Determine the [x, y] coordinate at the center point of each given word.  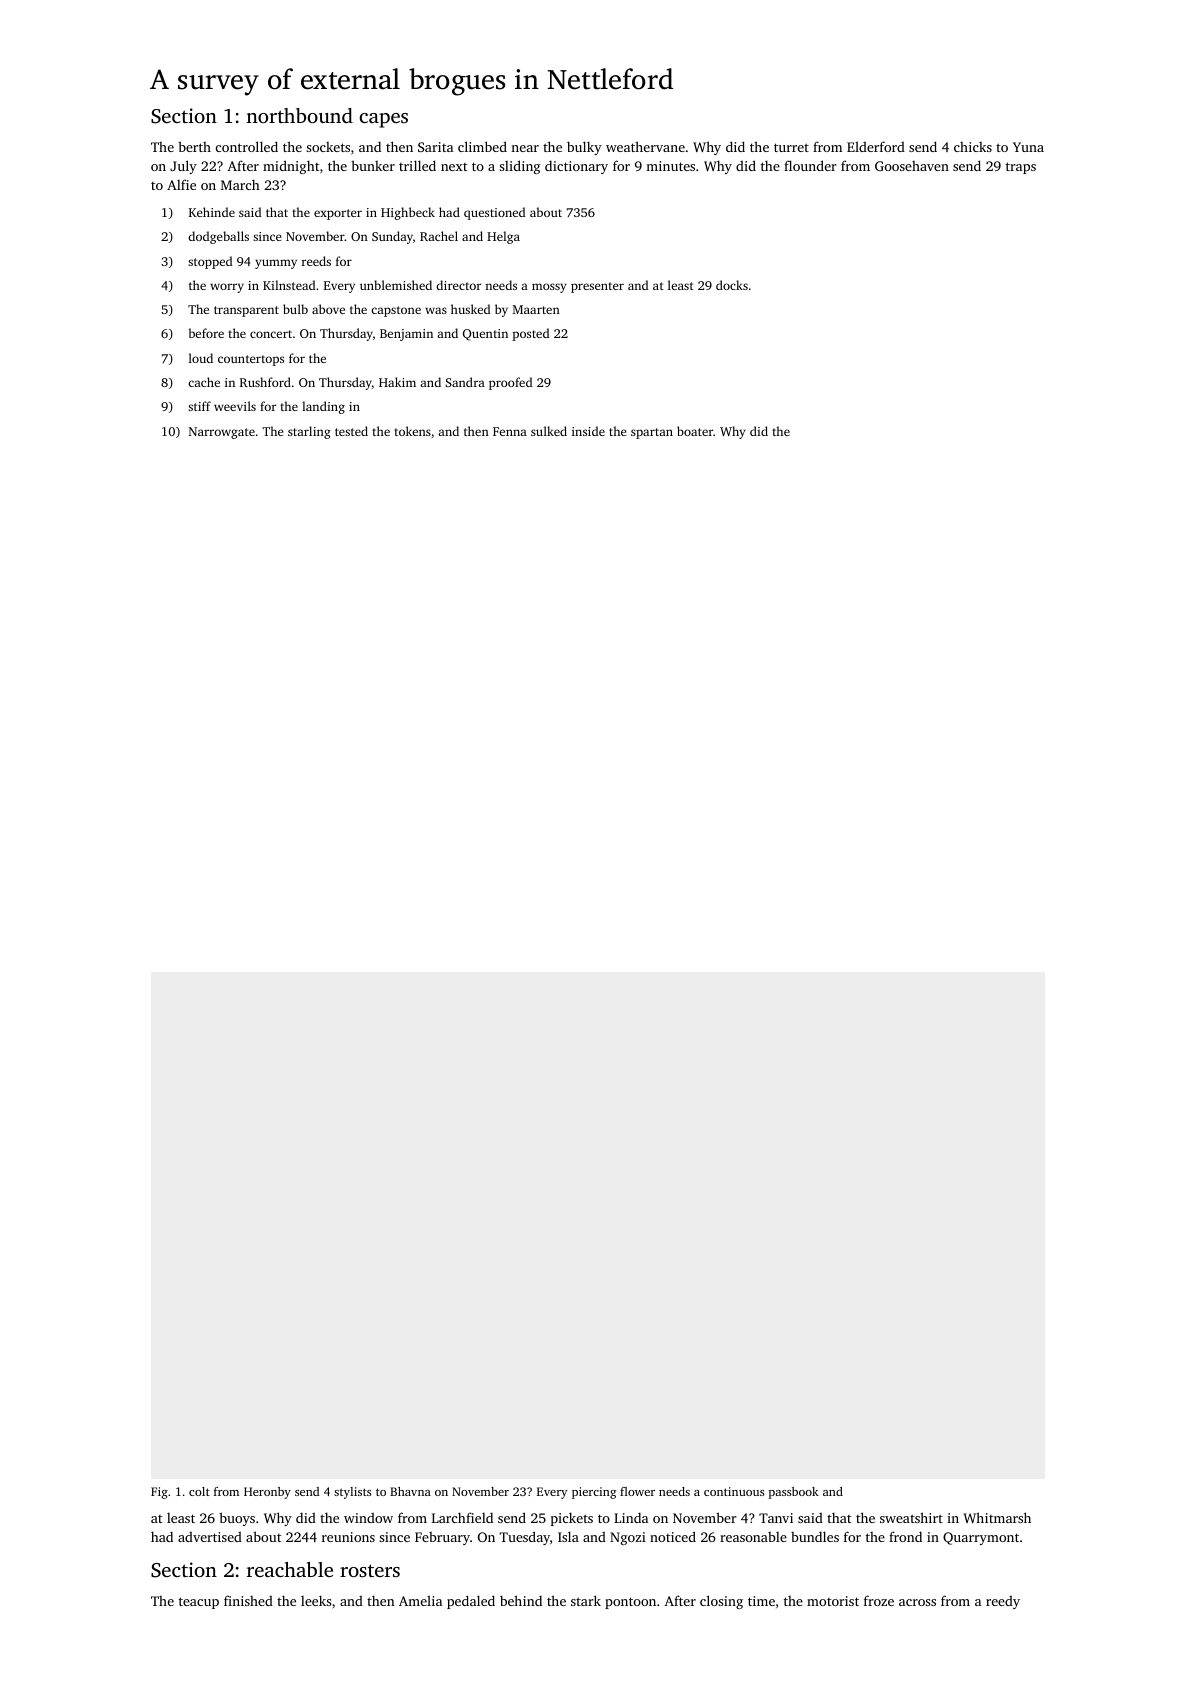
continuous [734, 1491]
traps [1021, 168]
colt [199, 1491]
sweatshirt [911, 1517]
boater [695, 431]
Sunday [392, 237]
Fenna [510, 431]
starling [309, 432]
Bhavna [410, 1491]
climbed [482, 146]
